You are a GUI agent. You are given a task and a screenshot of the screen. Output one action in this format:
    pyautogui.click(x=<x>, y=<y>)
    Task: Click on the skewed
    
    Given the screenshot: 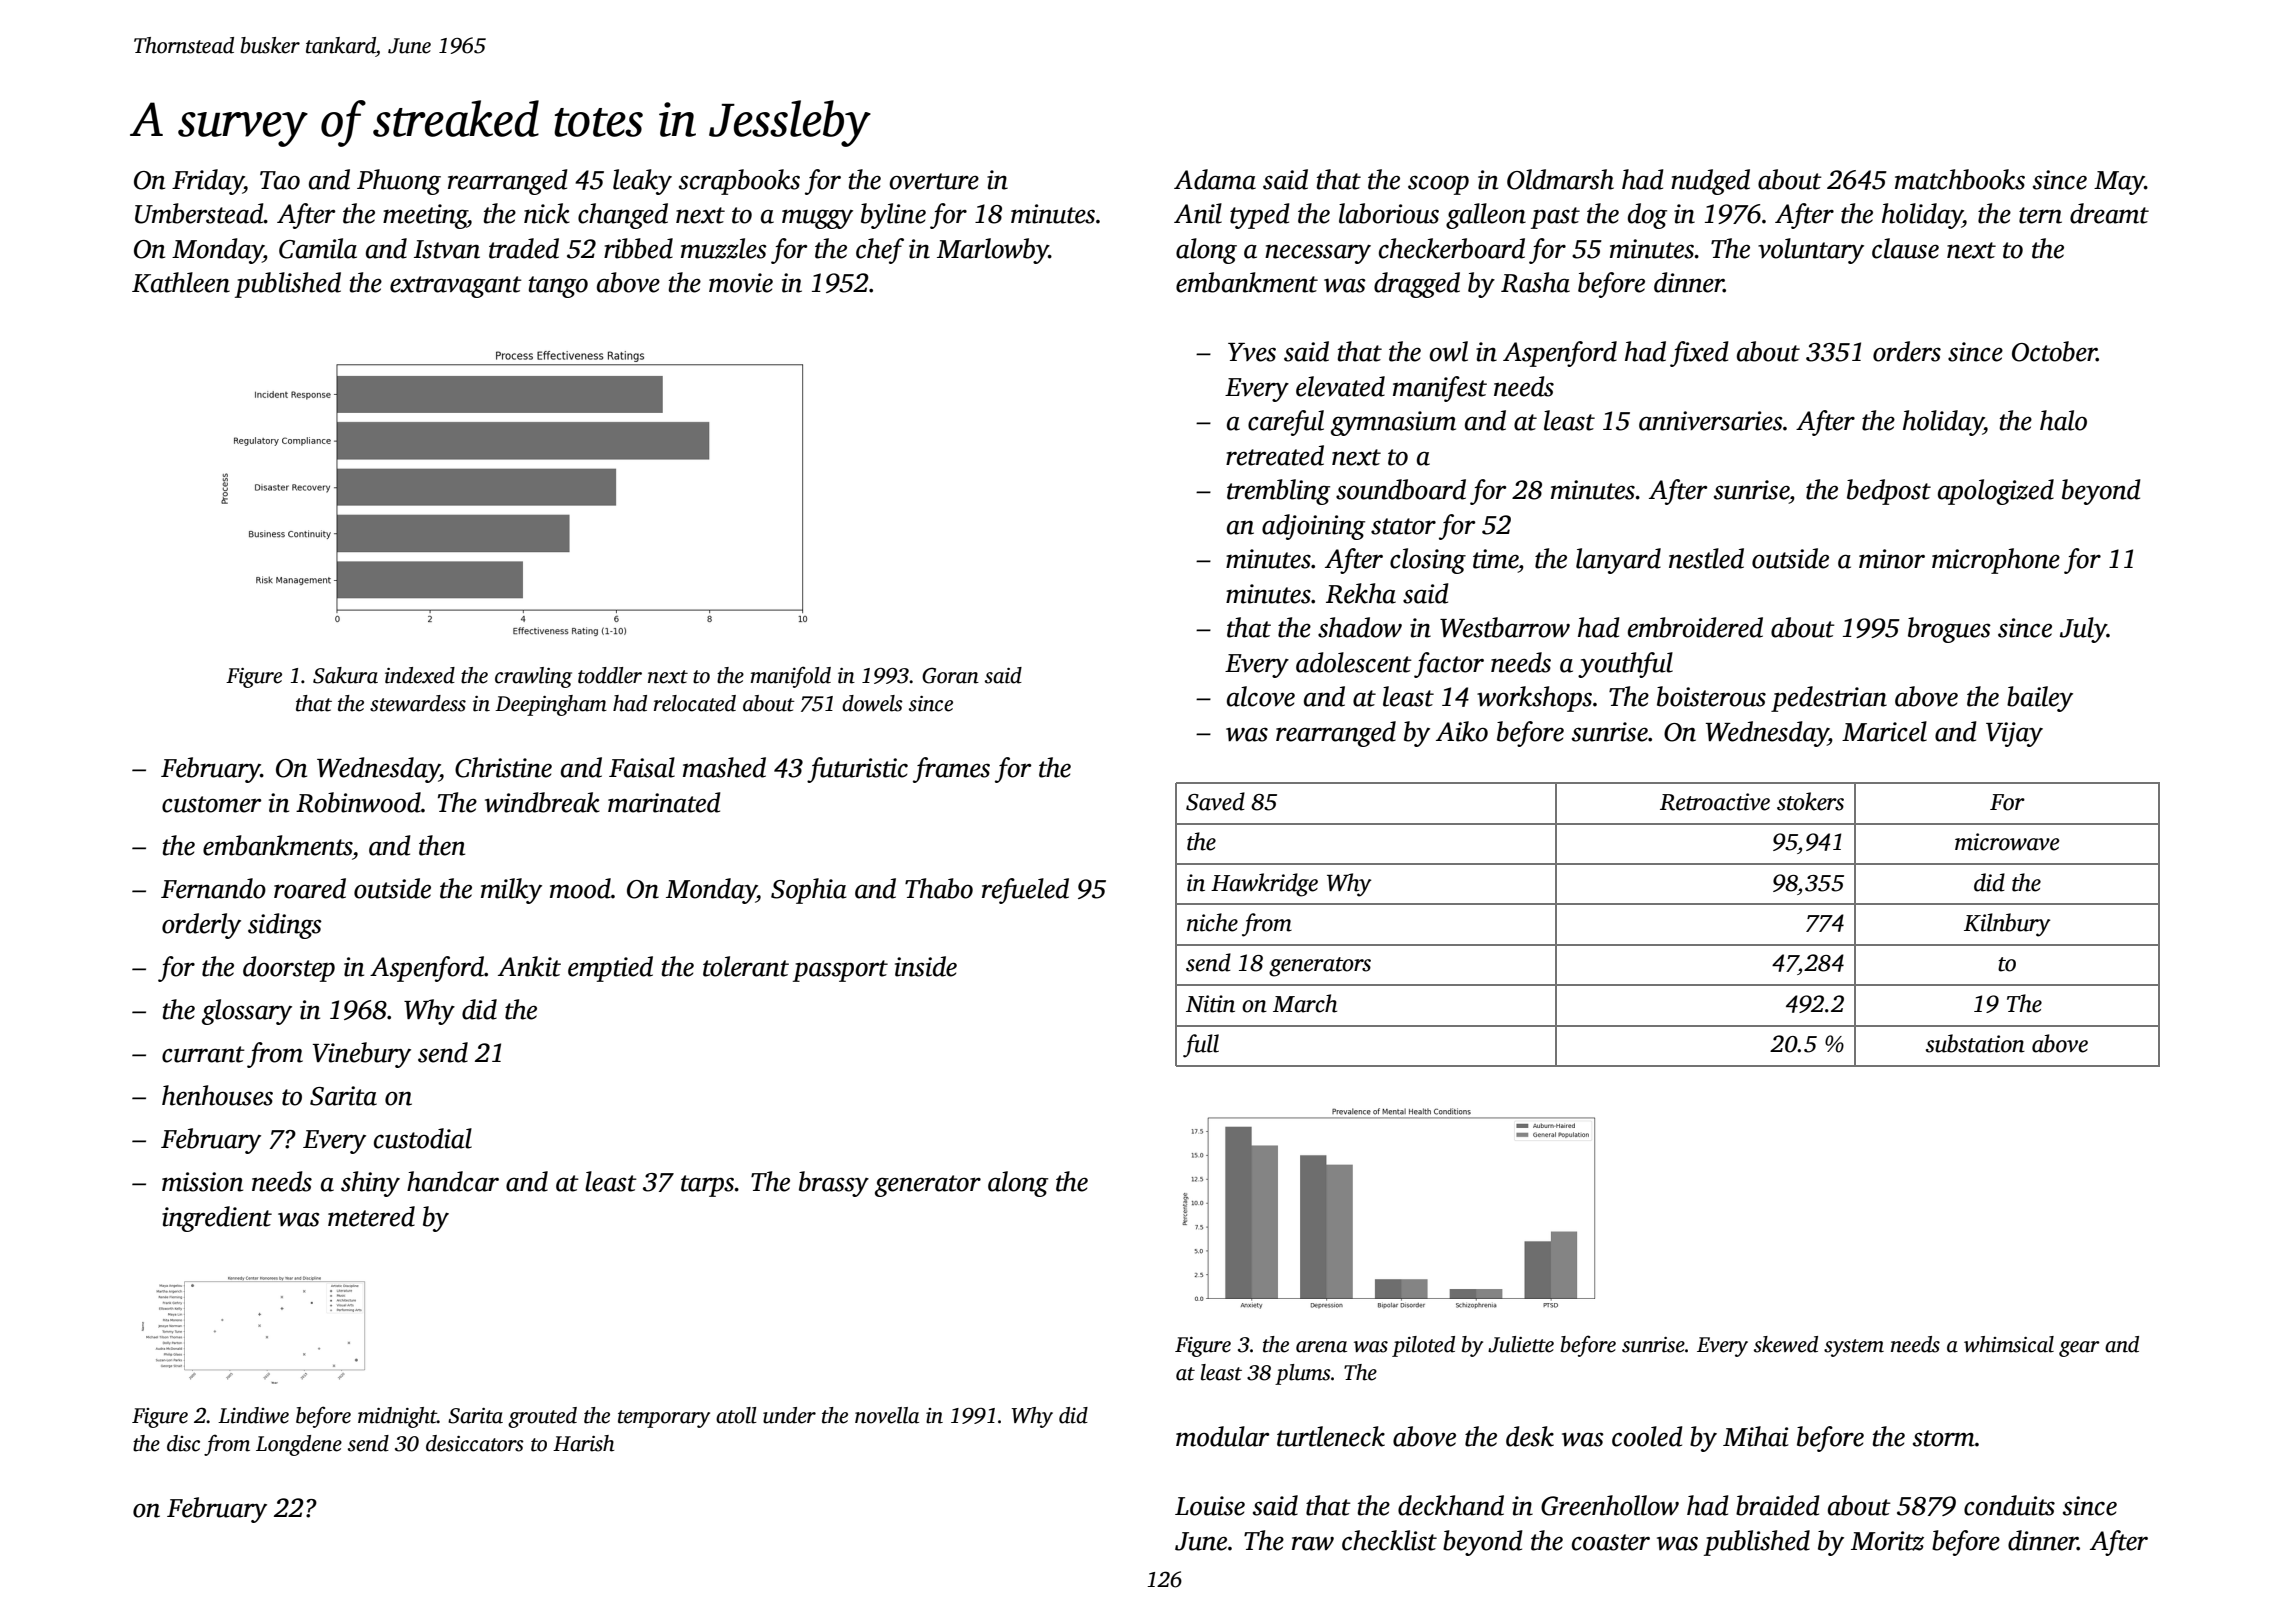 What is the action you would take?
    pyautogui.click(x=1786, y=1344)
